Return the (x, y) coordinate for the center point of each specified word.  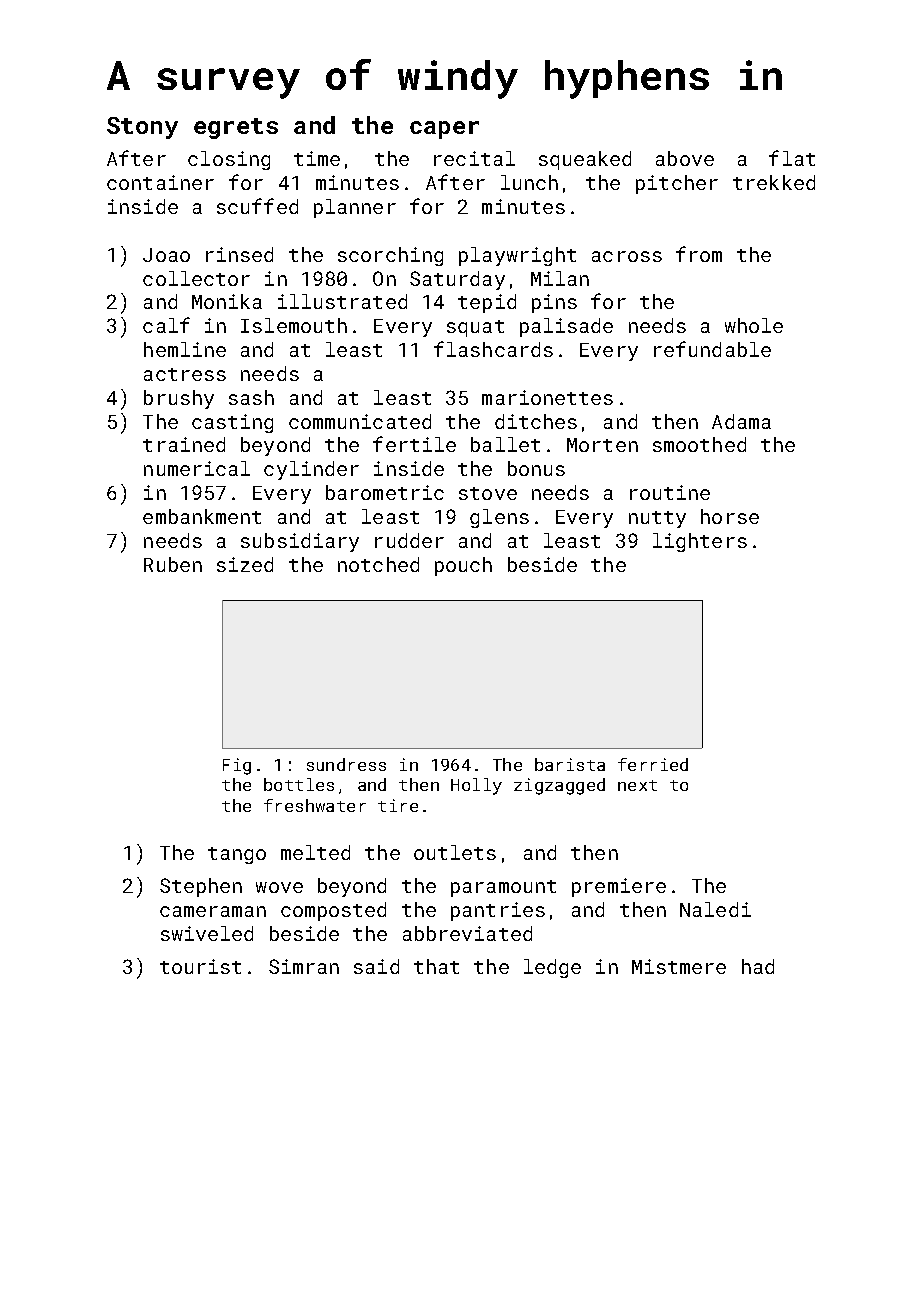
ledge (552, 968)
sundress (346, 764)
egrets (236, 128)
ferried (653, 764)
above (685, 158)
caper (444, 130)
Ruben (173, 564)
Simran (304, 966)
